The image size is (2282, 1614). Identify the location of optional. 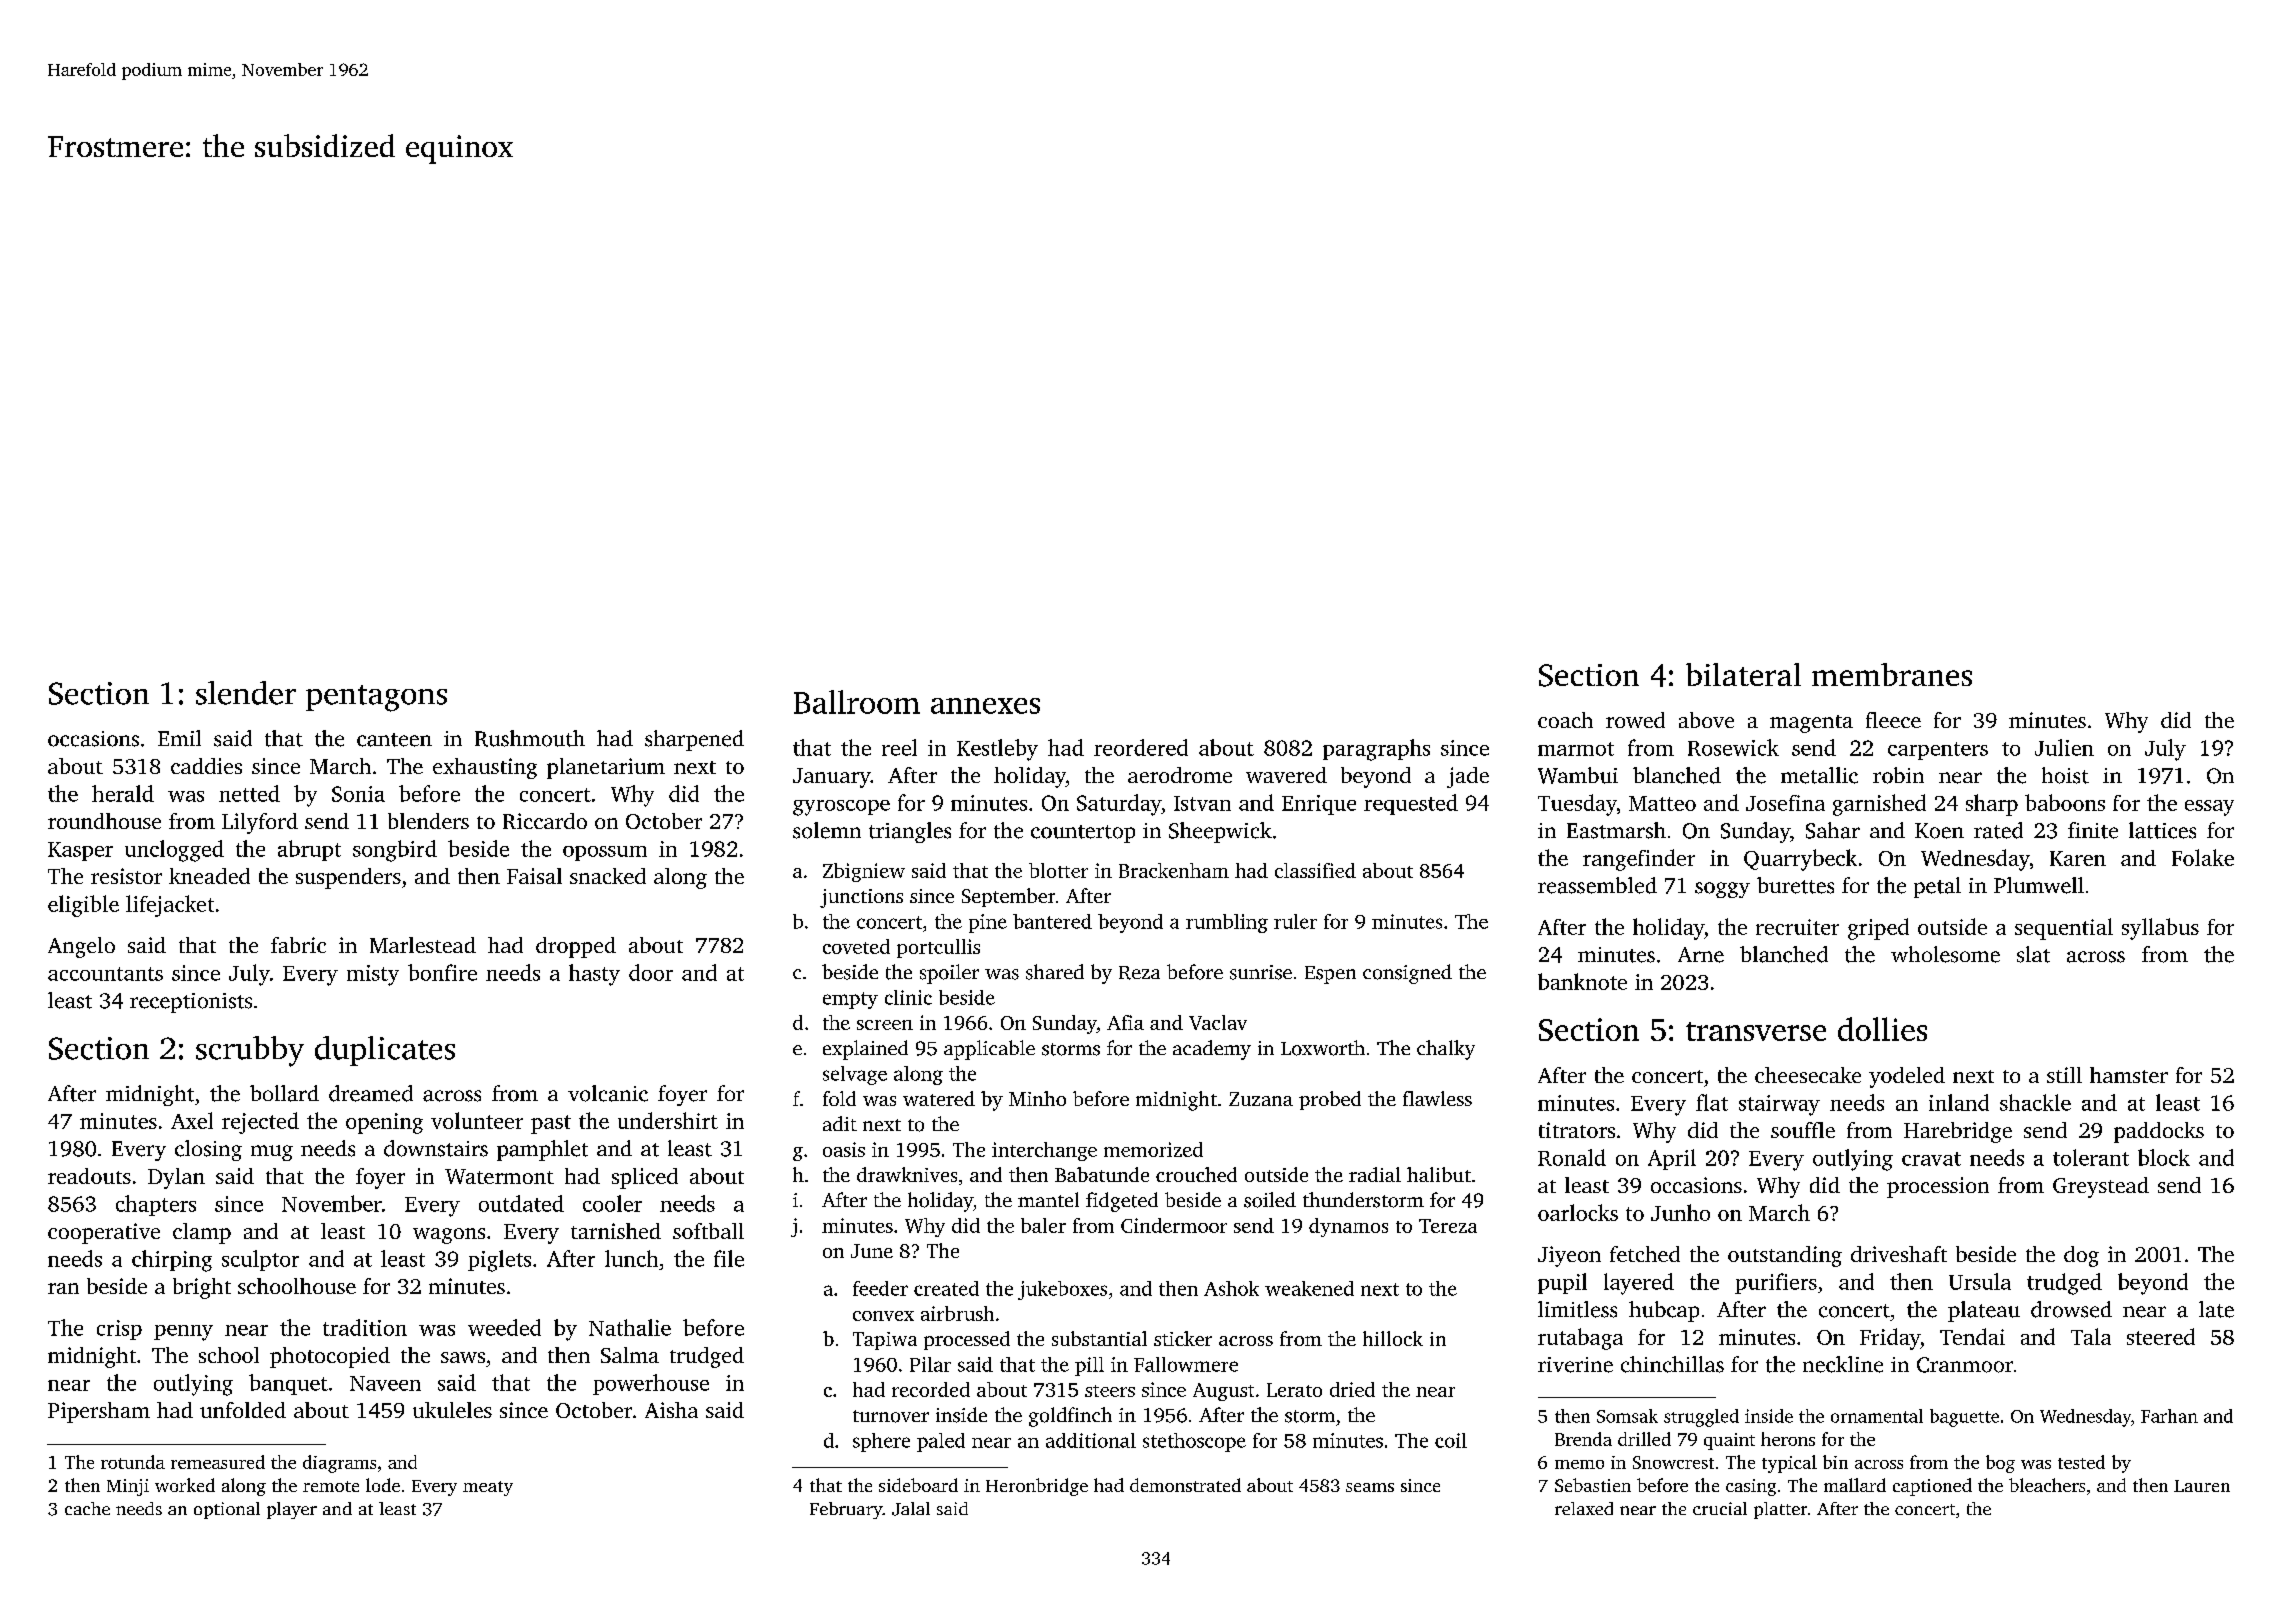
(227, 1510).
